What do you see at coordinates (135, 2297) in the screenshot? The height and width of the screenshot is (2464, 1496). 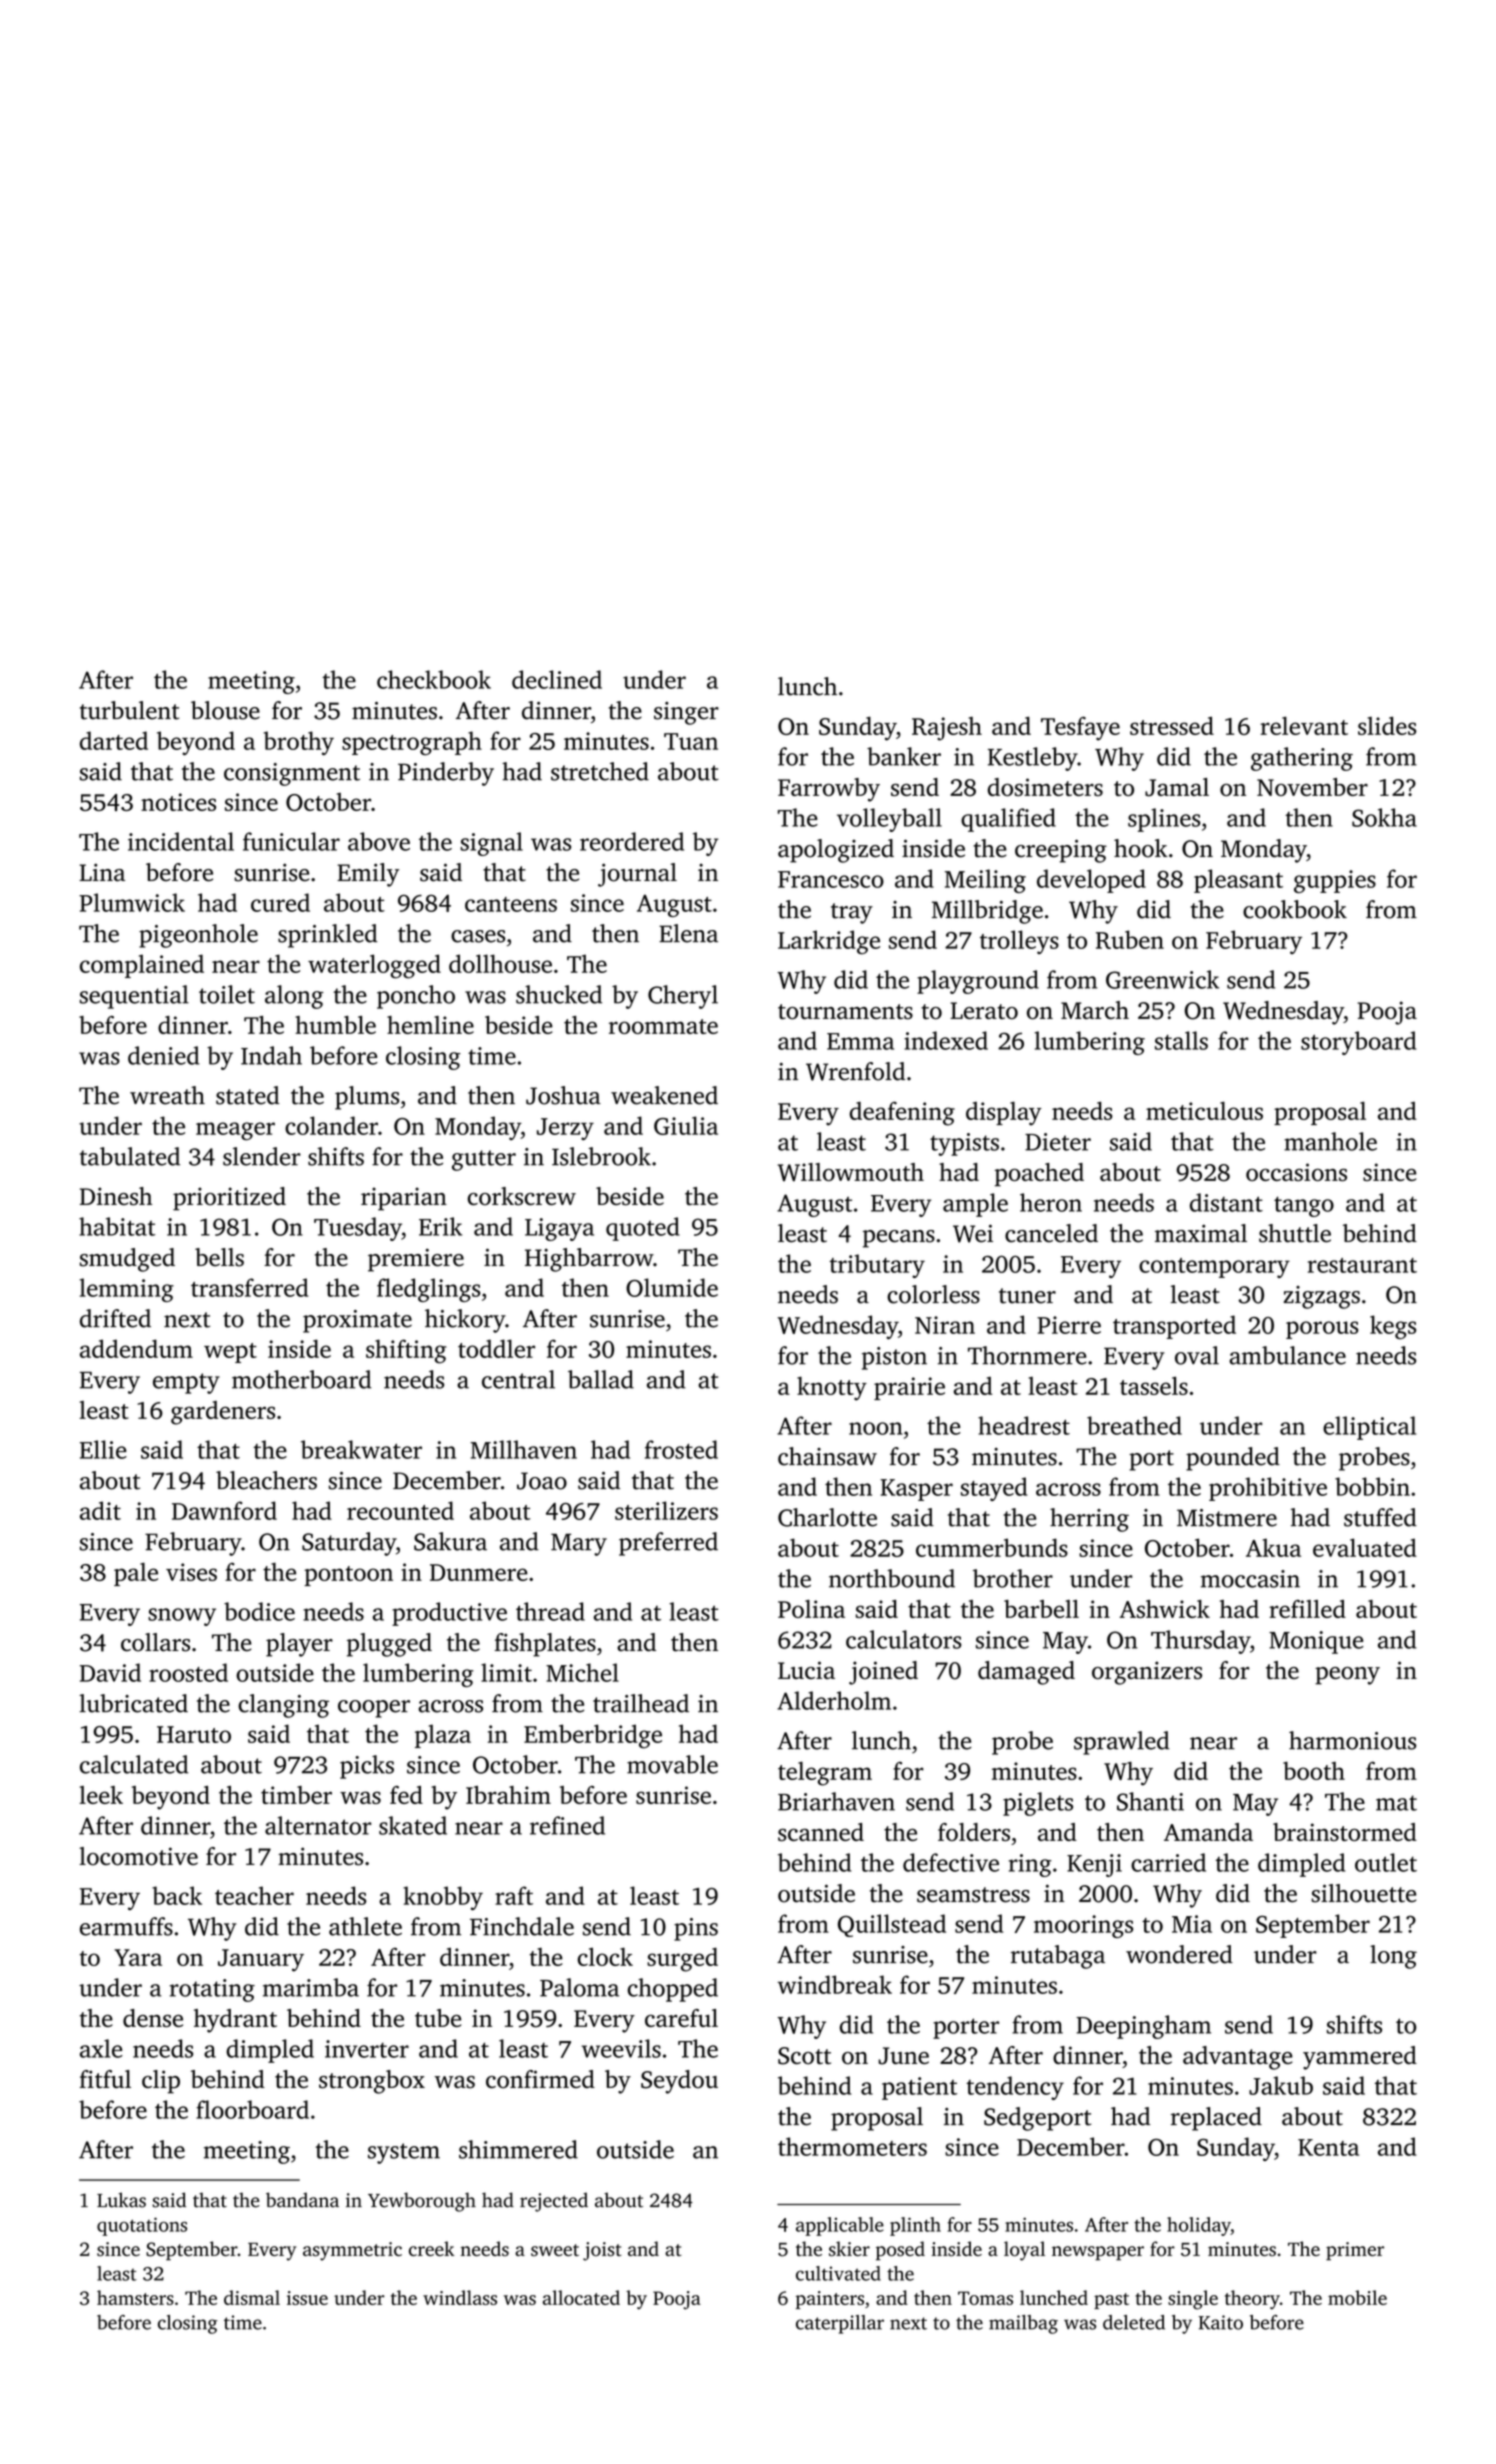 I see `hamsters` at bounding box center [135, 2297].
